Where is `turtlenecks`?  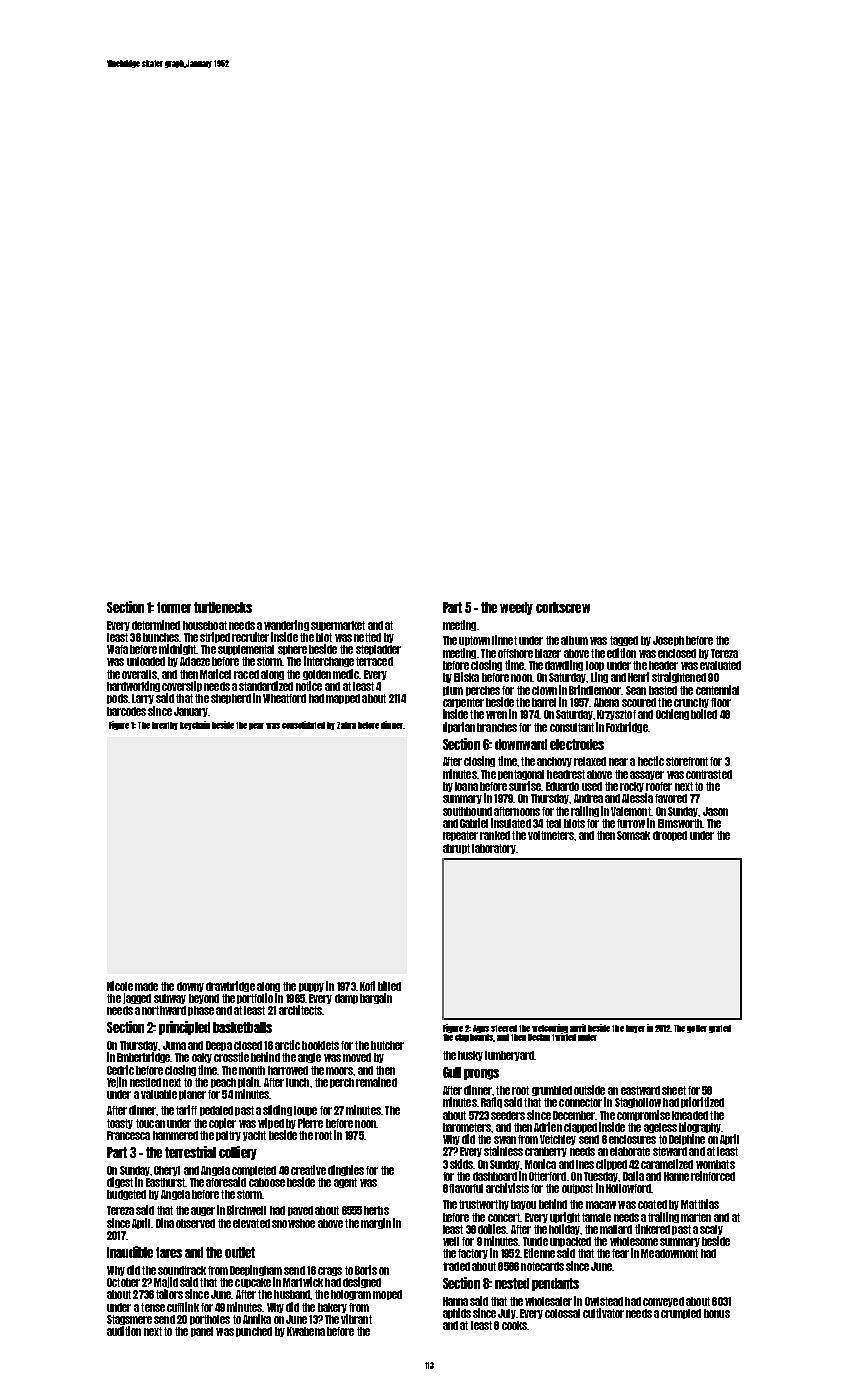 turtlenecks is located at coordinates (223, 607).
